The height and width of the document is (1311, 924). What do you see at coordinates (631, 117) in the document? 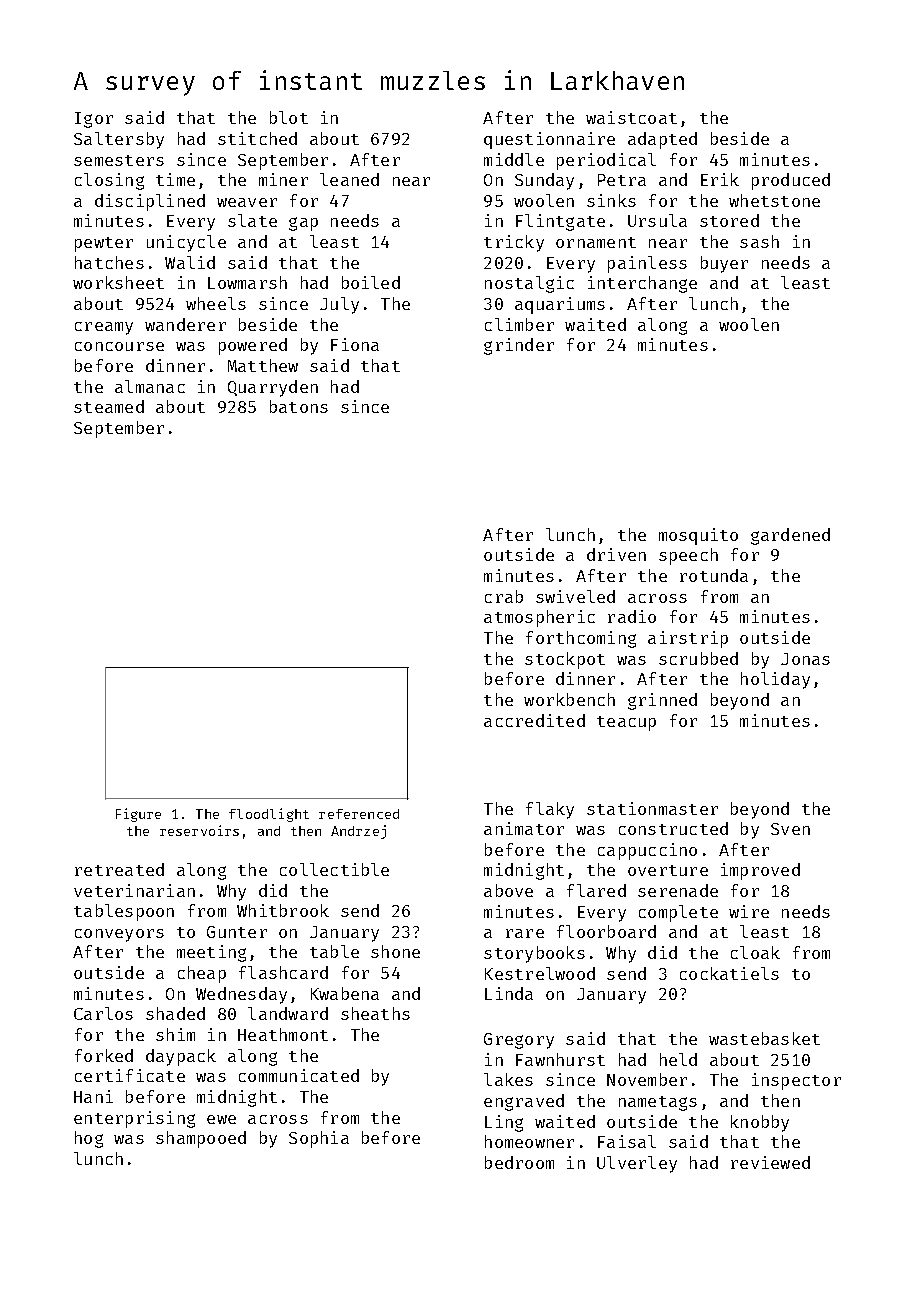
I see `waistcoat` at bounding box center [631, 117].
